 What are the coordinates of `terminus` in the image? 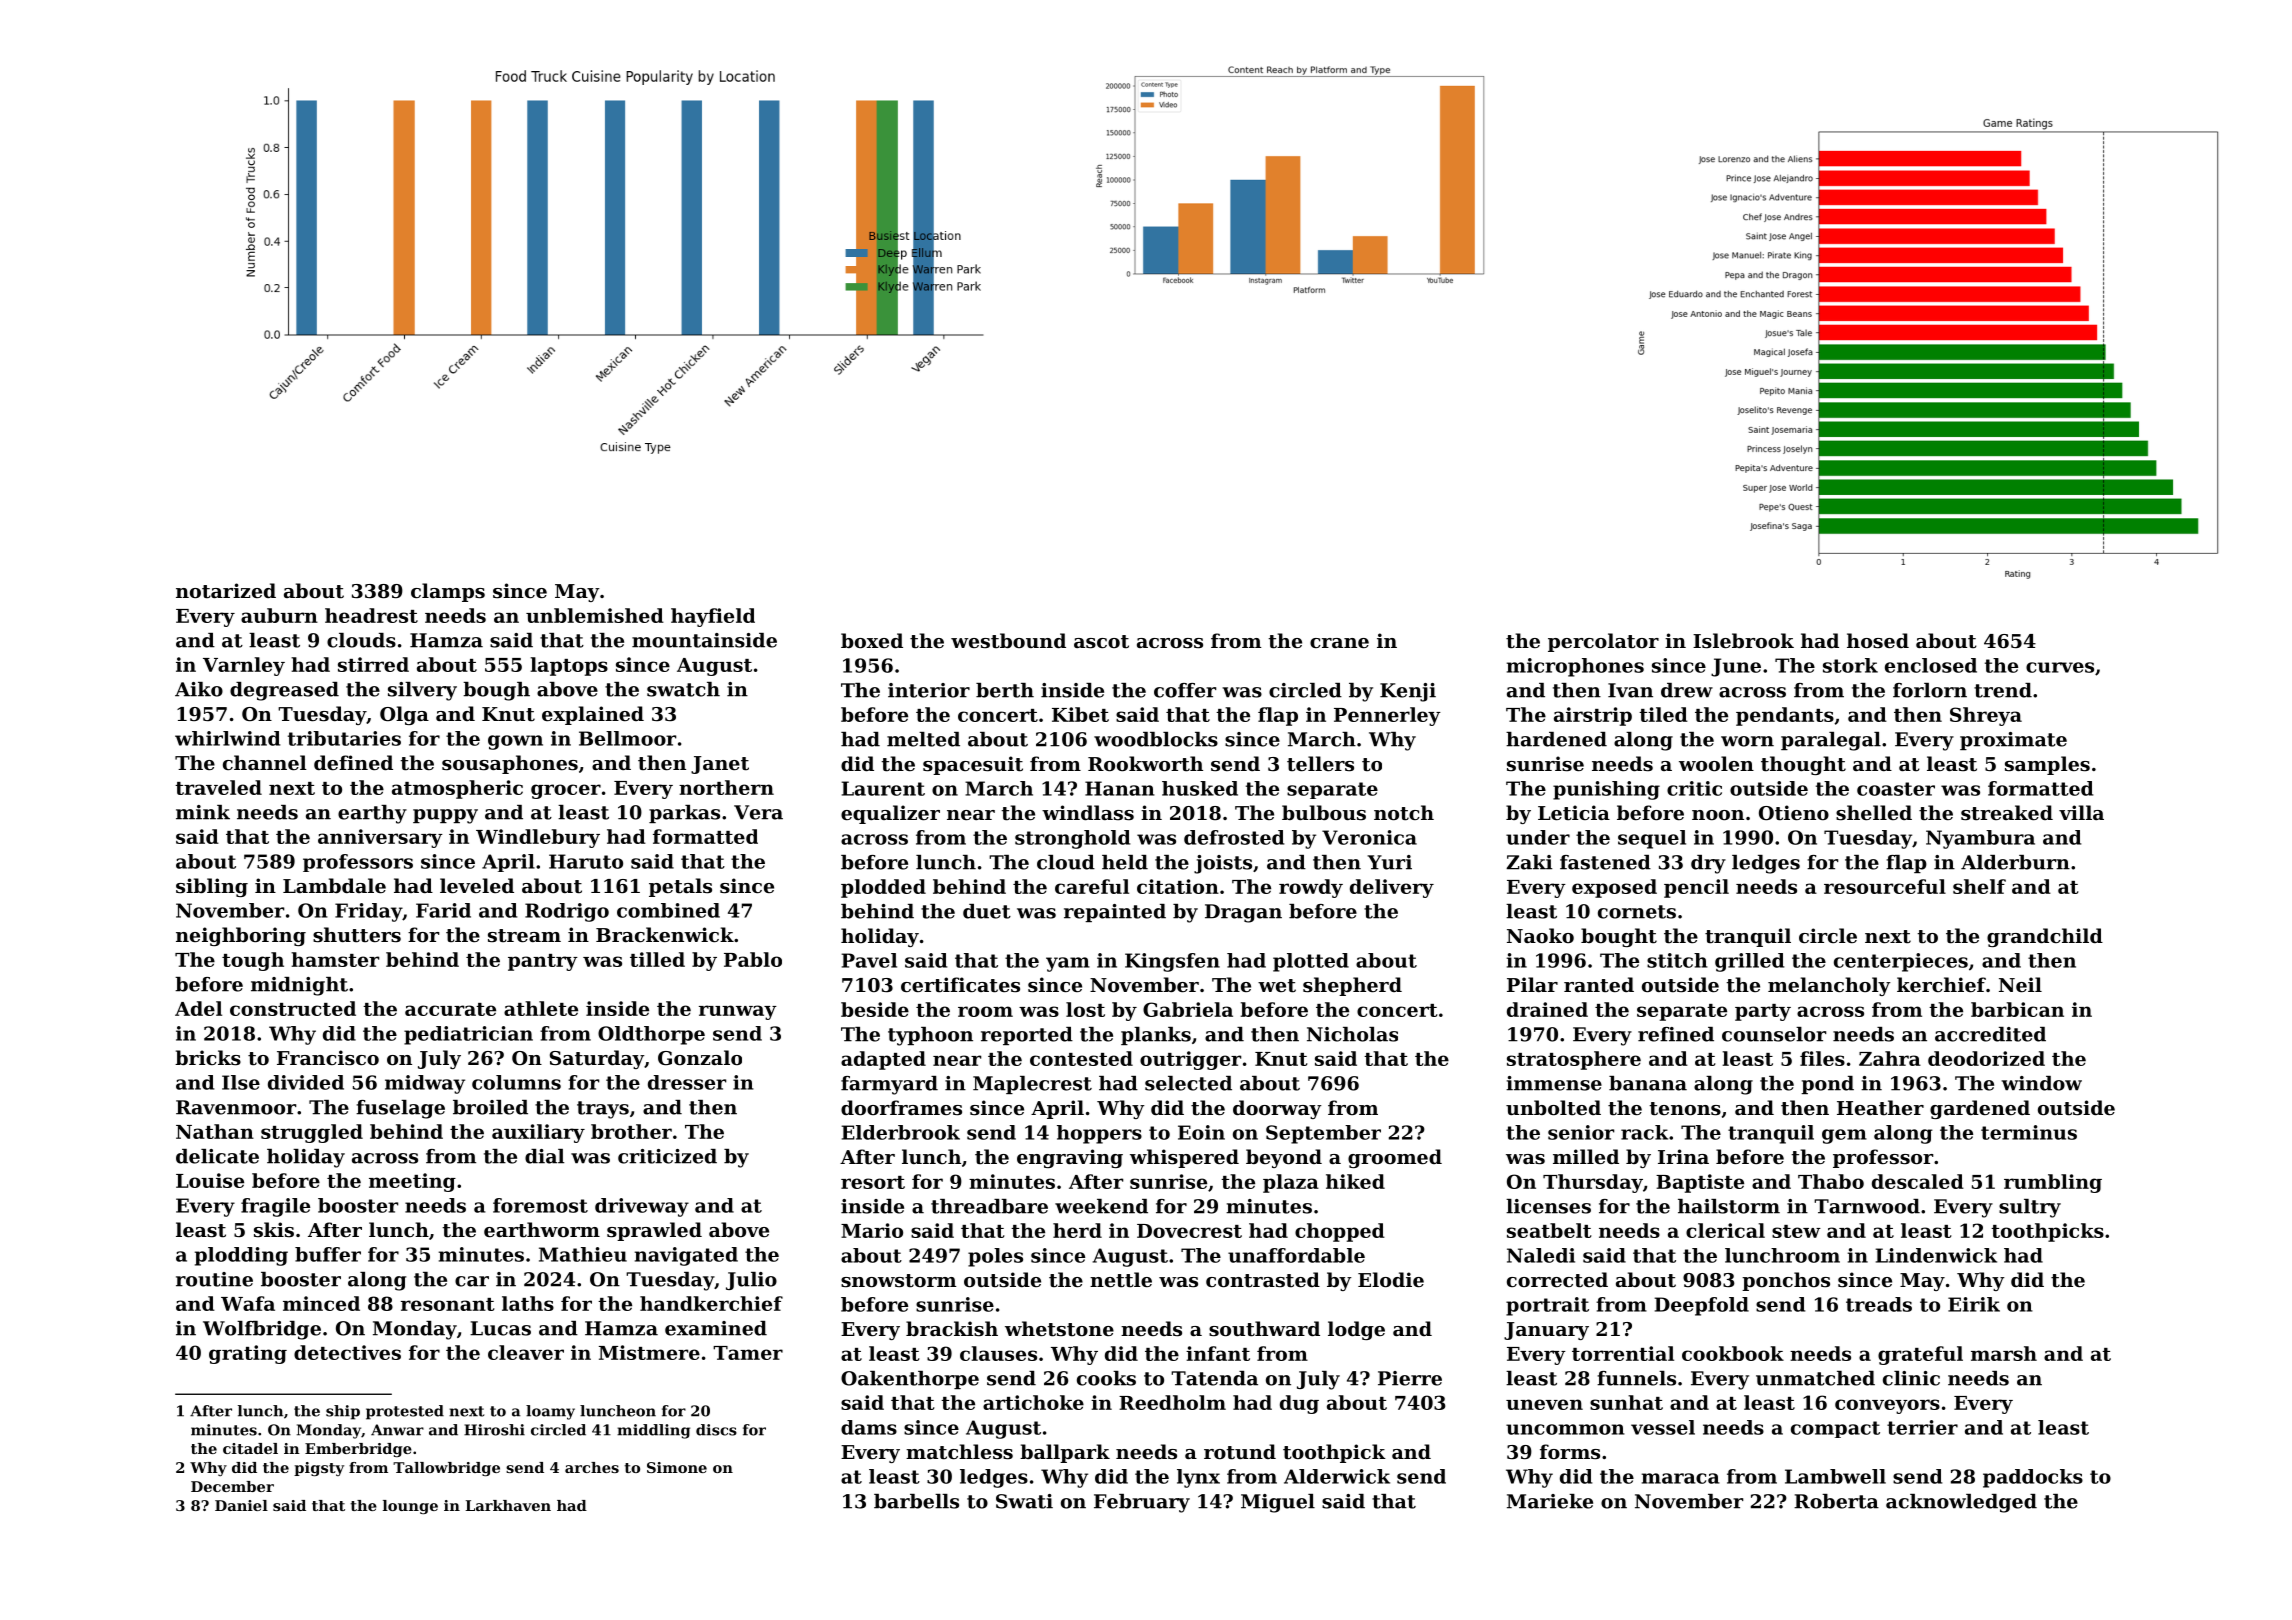 It's located at (2029, 1132).
